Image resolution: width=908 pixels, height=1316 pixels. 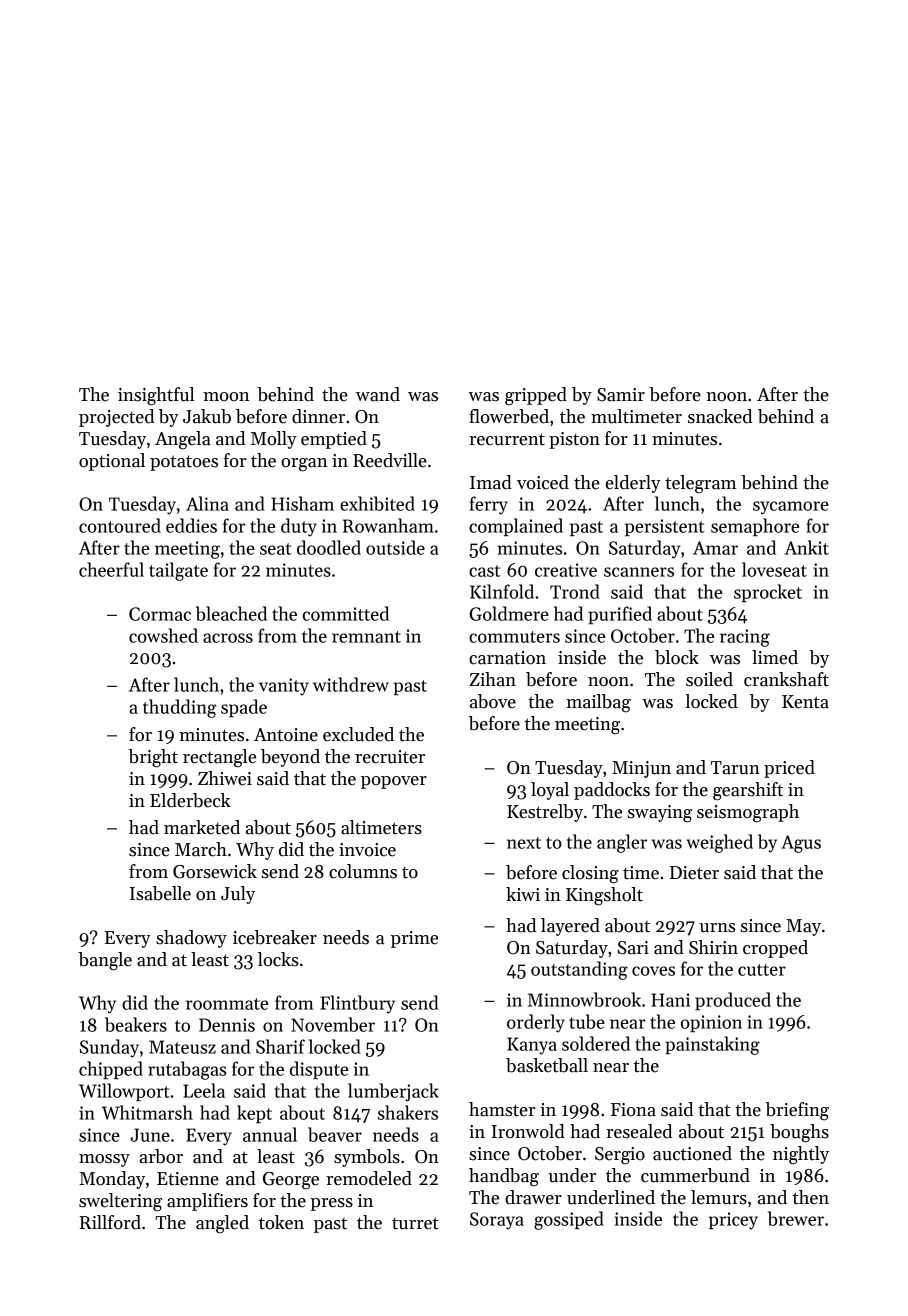 What do you see at coordinates (333, 1024) in the image?
I see `November` at bounding box center [333, 1024].
